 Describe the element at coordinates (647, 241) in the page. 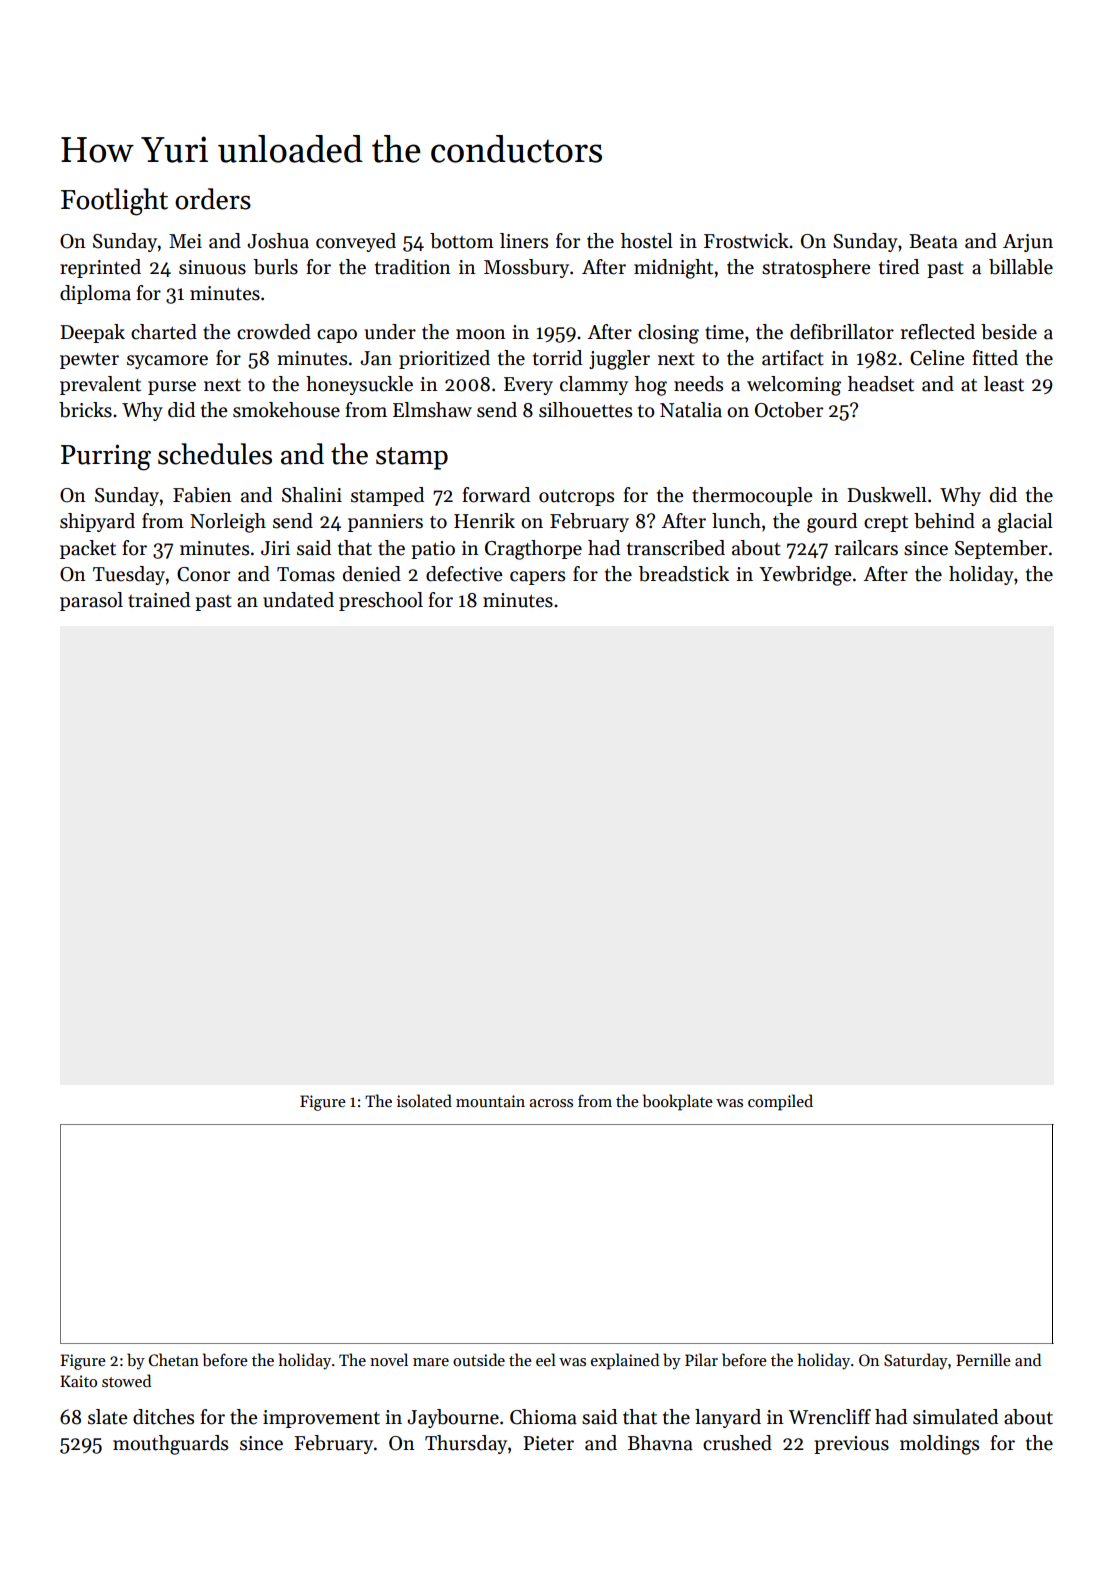

I see `hostel` at that location.
